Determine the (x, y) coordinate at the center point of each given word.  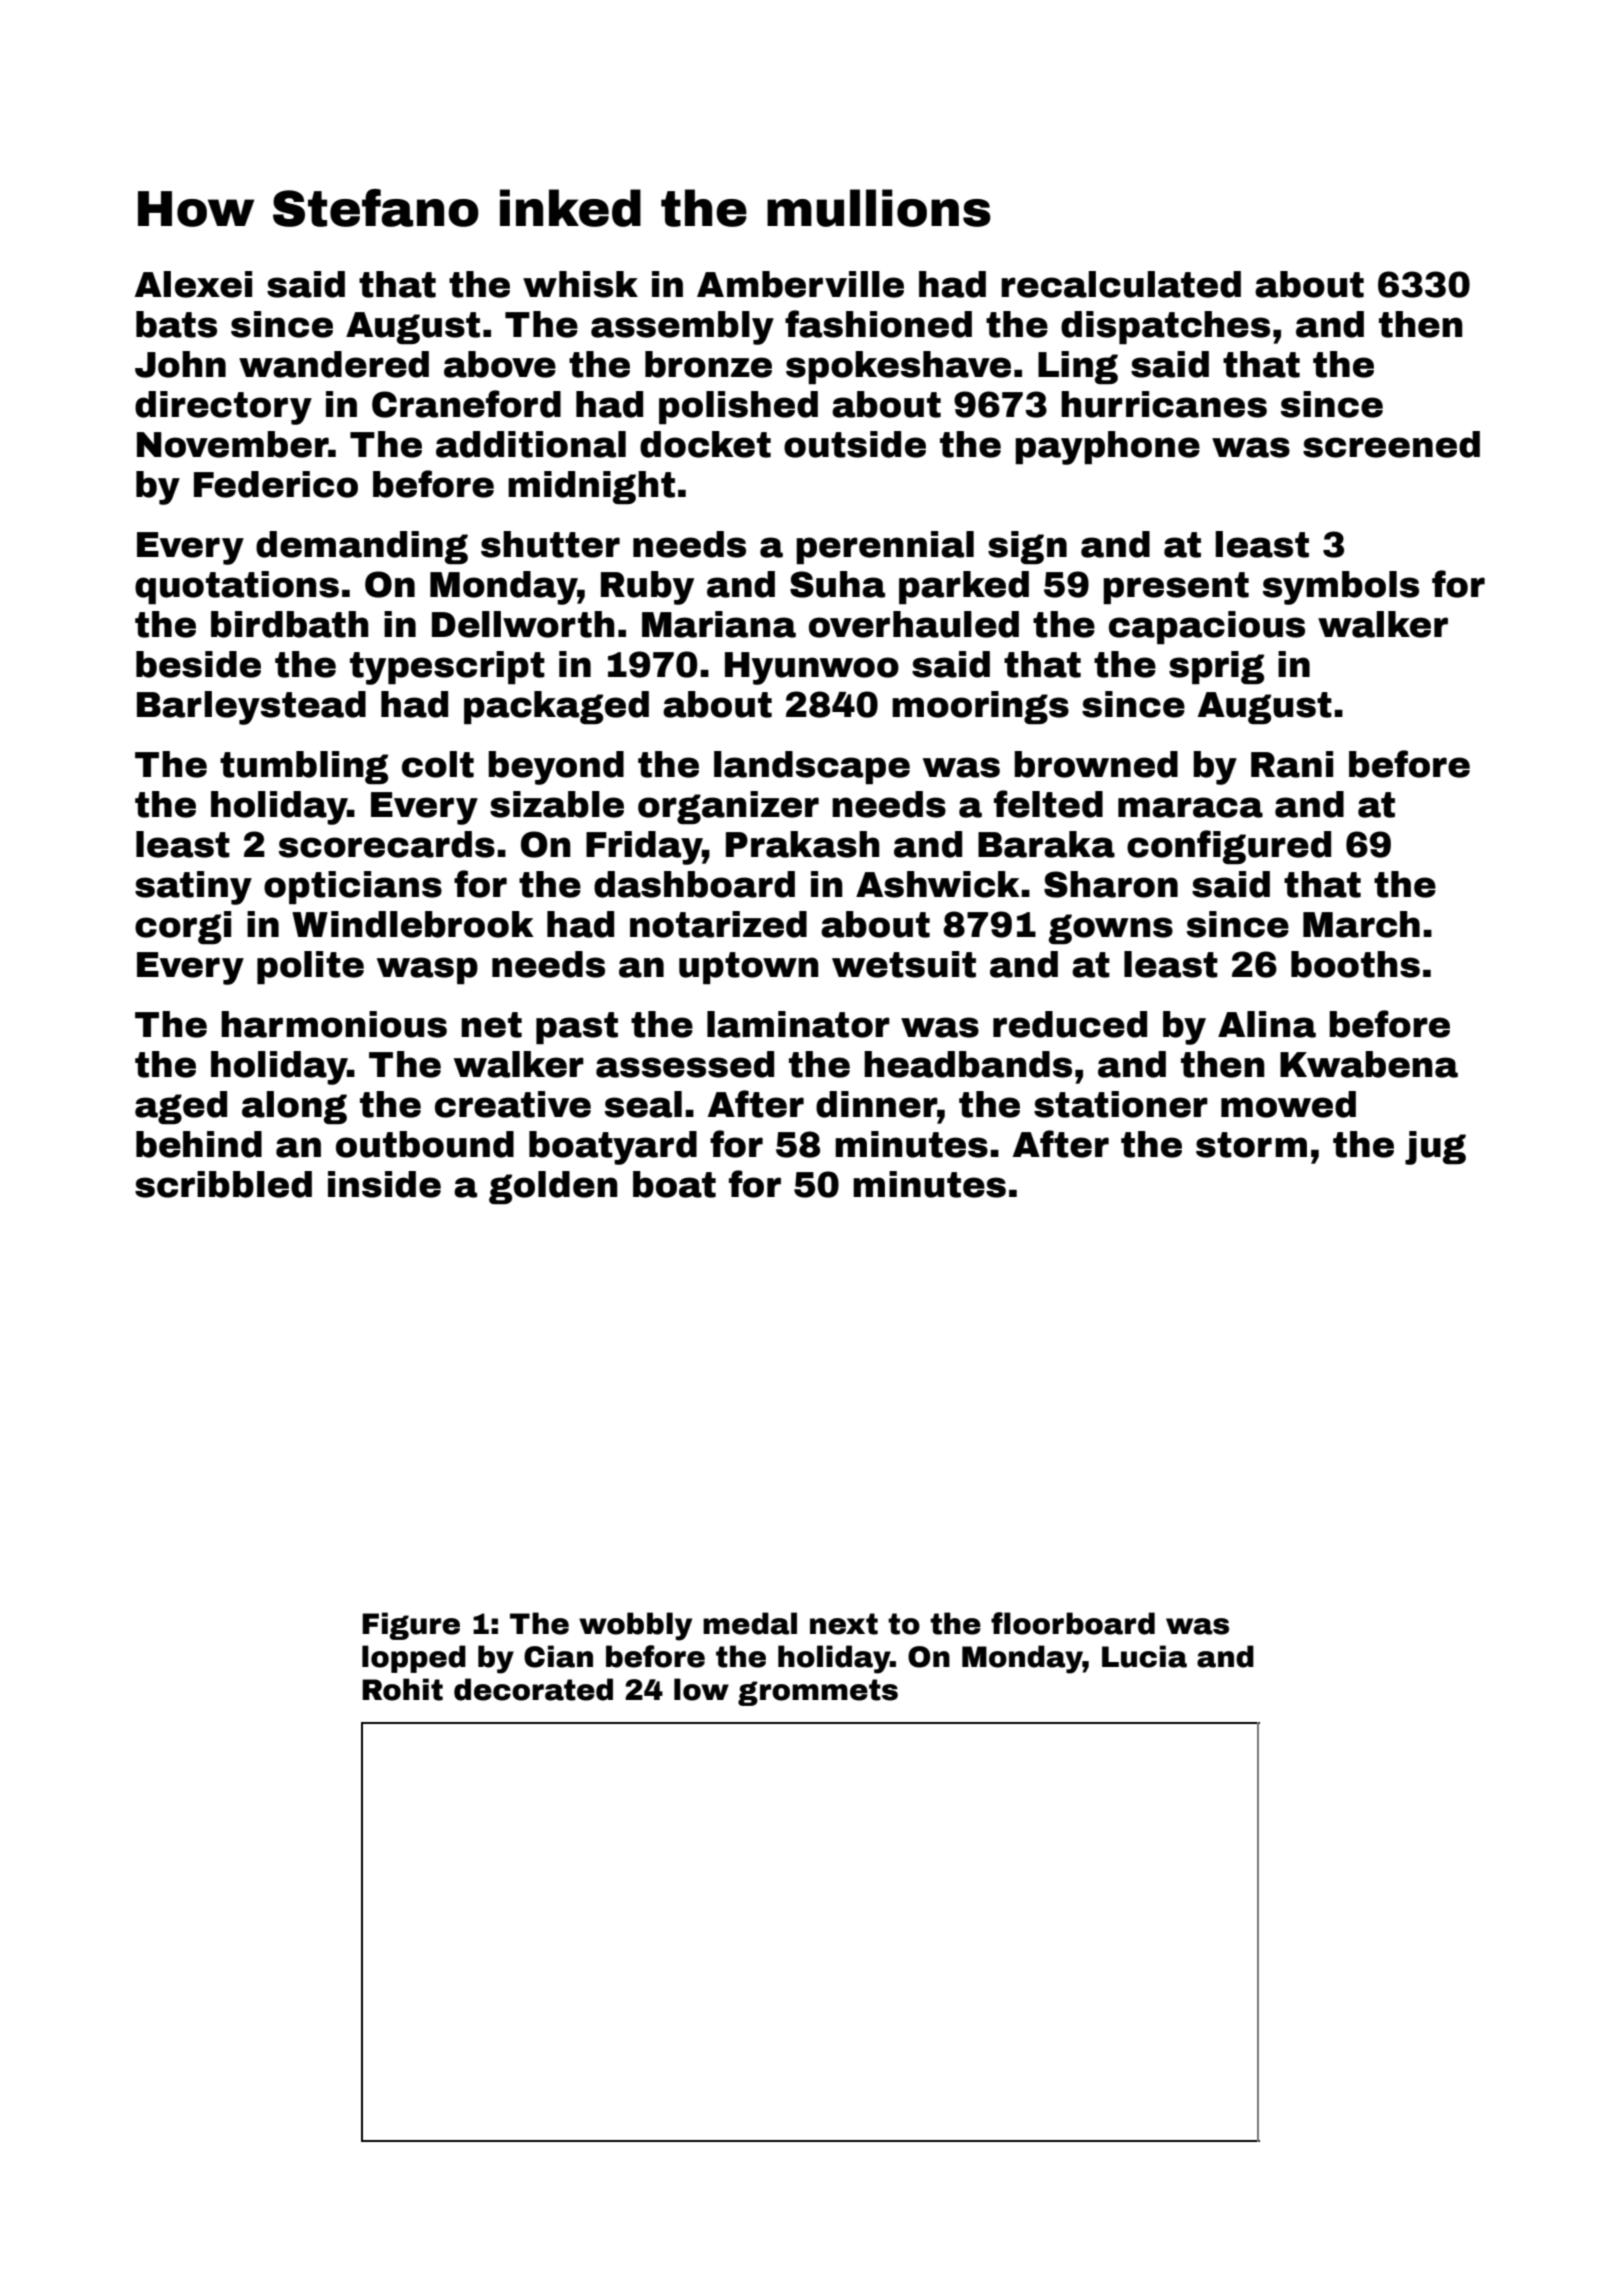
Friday (644, 848)
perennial (885, 547)
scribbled (223, 1184)
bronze (708, 364)
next (844, 1624)
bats (176, 324)
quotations (237, 587)
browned (1096, 764)
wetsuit (904, 964)
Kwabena (1369, 1064)
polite (310, 967)
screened (1391, 444)
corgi (183, 927)
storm (1251, 1145)
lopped (414, 1659)
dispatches (1165, 327)
